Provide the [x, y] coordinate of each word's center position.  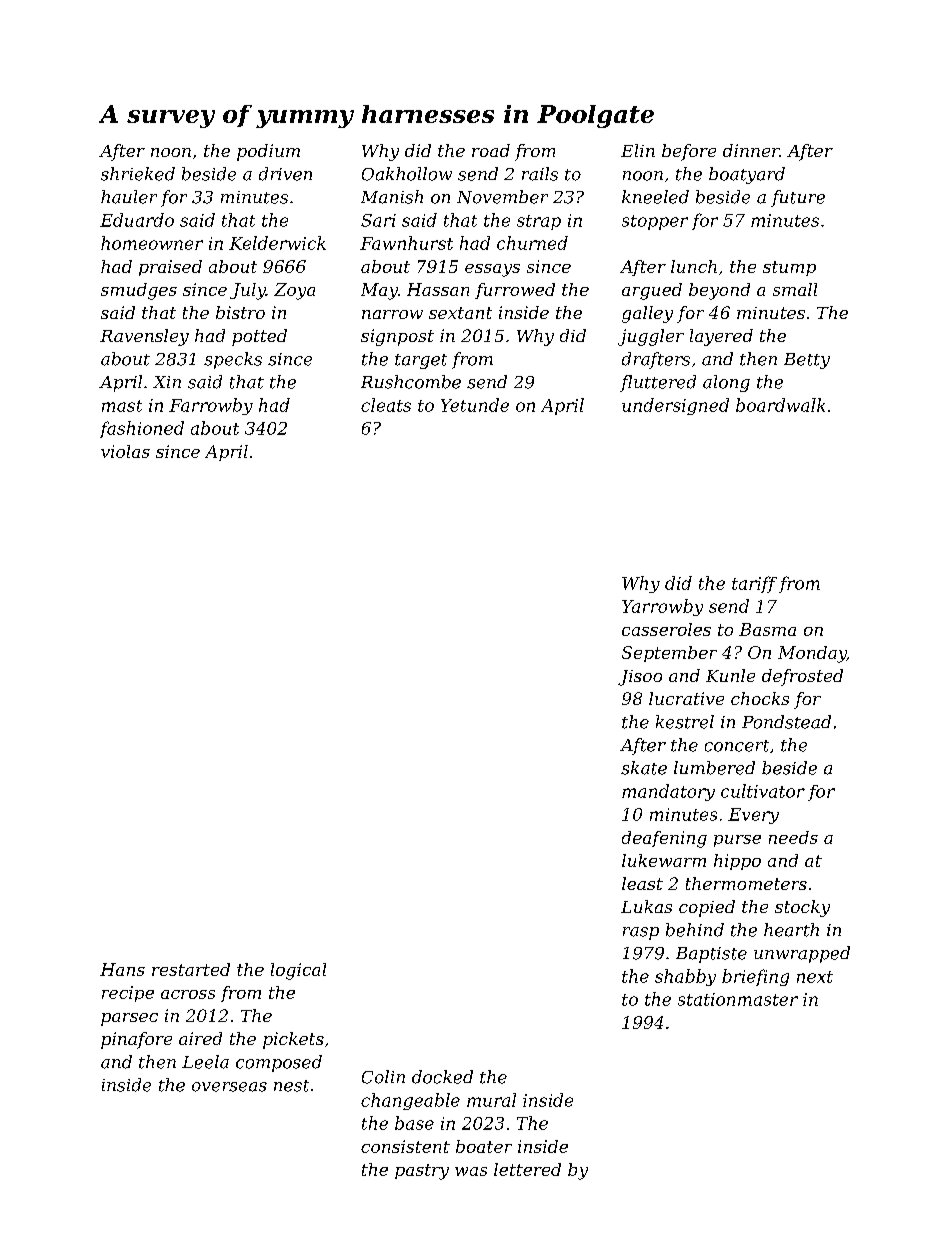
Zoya [294, 291]
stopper [655, 222]
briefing [755, 977]
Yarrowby [662, 607]
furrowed [515, 291]
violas [125, 451]
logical [298, 971]
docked [442, 1077]
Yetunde [475, 405]
